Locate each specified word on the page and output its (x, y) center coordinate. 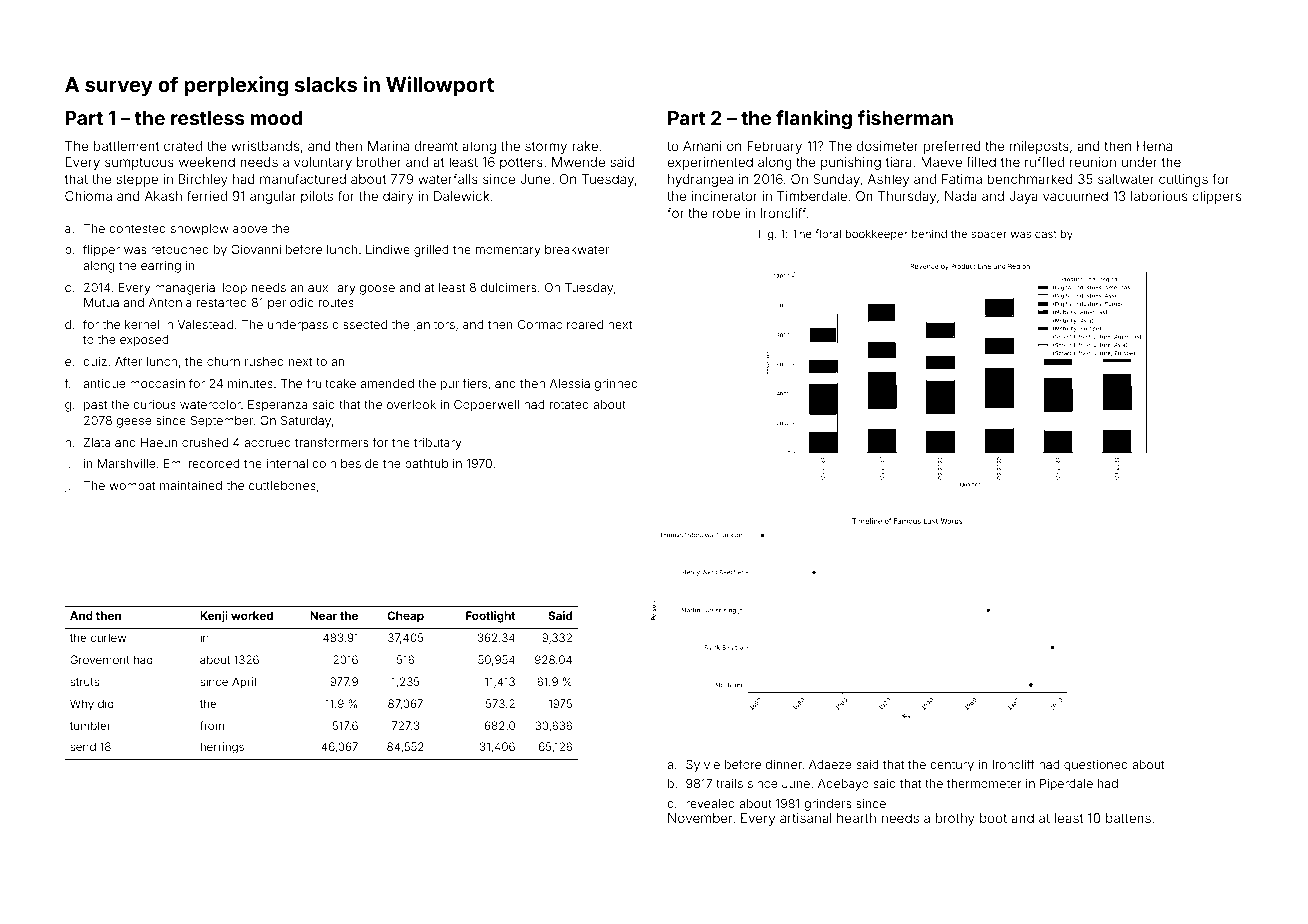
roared (585, 324)
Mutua (101, 302)
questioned (1096, 766)
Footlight (490, 617)
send (83, 746)
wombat (132, 485)
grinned (616, 385)
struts (84, 682)
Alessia (570, 383)
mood (276, 118)
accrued (267, 442)
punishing (851, 163)
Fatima (962, 179)
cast (1046, 234)
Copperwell (486, 406)
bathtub (426, 463)
